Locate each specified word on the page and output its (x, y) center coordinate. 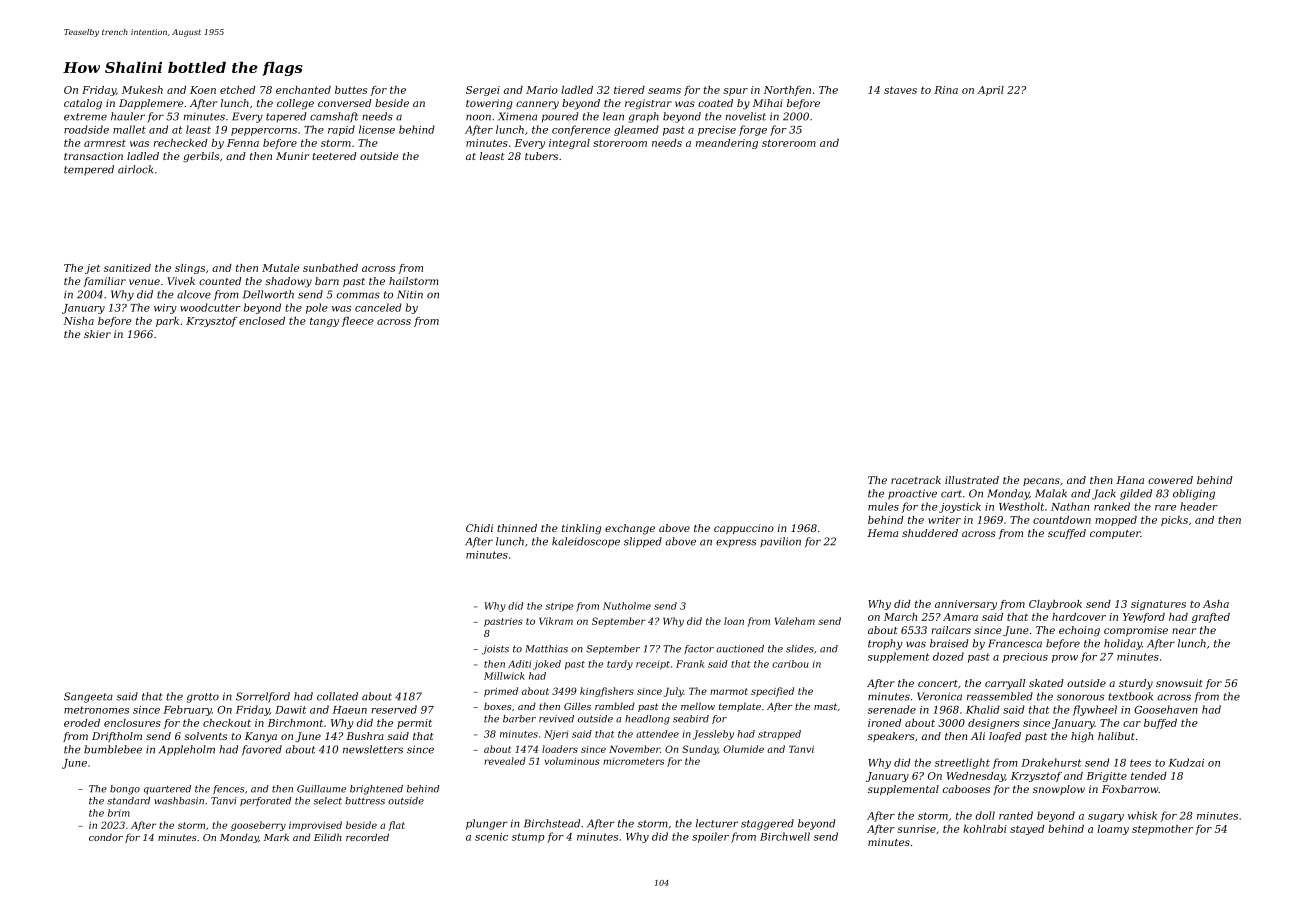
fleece (358, 322)
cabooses (966, 789)
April (990, 91)
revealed (504, 761)
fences (228, 789)
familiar (105, 282)
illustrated (972, 480)
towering (489, 104)
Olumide (743, 749)
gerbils (201, 157)
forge (753, 130)
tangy (324, 322)
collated (337, 696)
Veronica (939, 696)
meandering (727, 144)
